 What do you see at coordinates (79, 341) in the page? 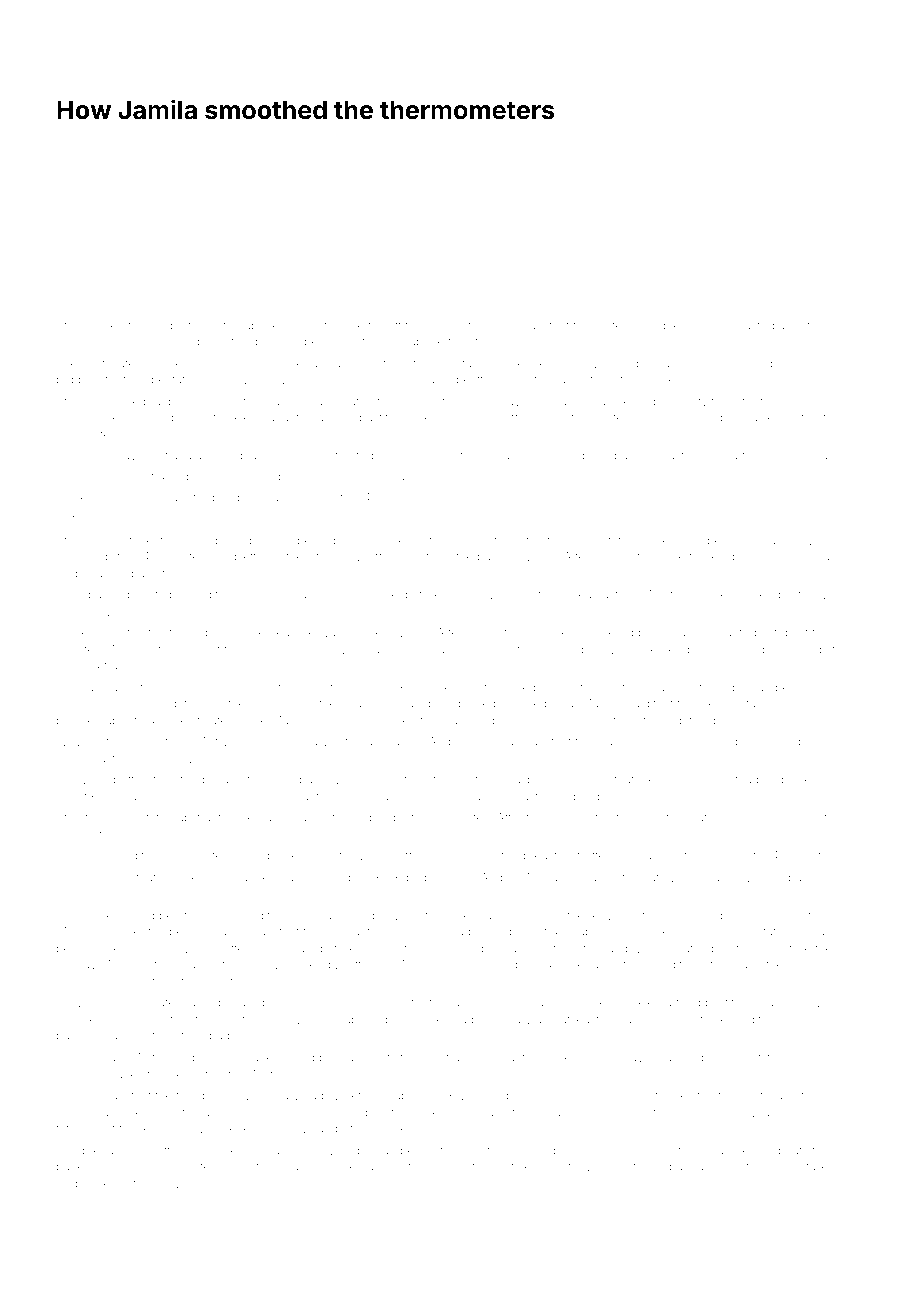
I see `markers` at bounding box center [79, 341].
